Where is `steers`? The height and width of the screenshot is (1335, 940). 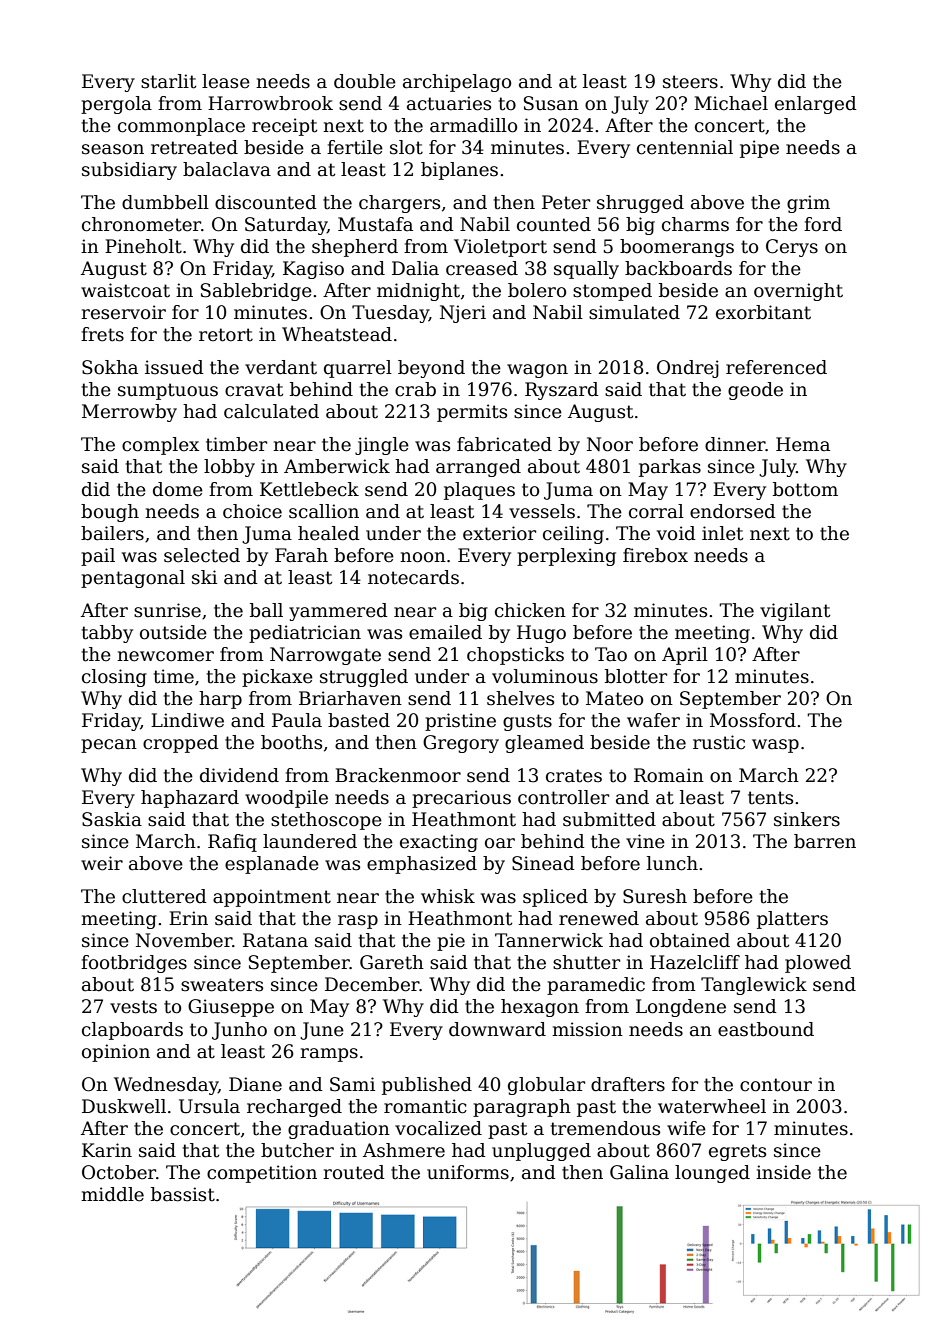
steers is located at coordinates (690, 82).
